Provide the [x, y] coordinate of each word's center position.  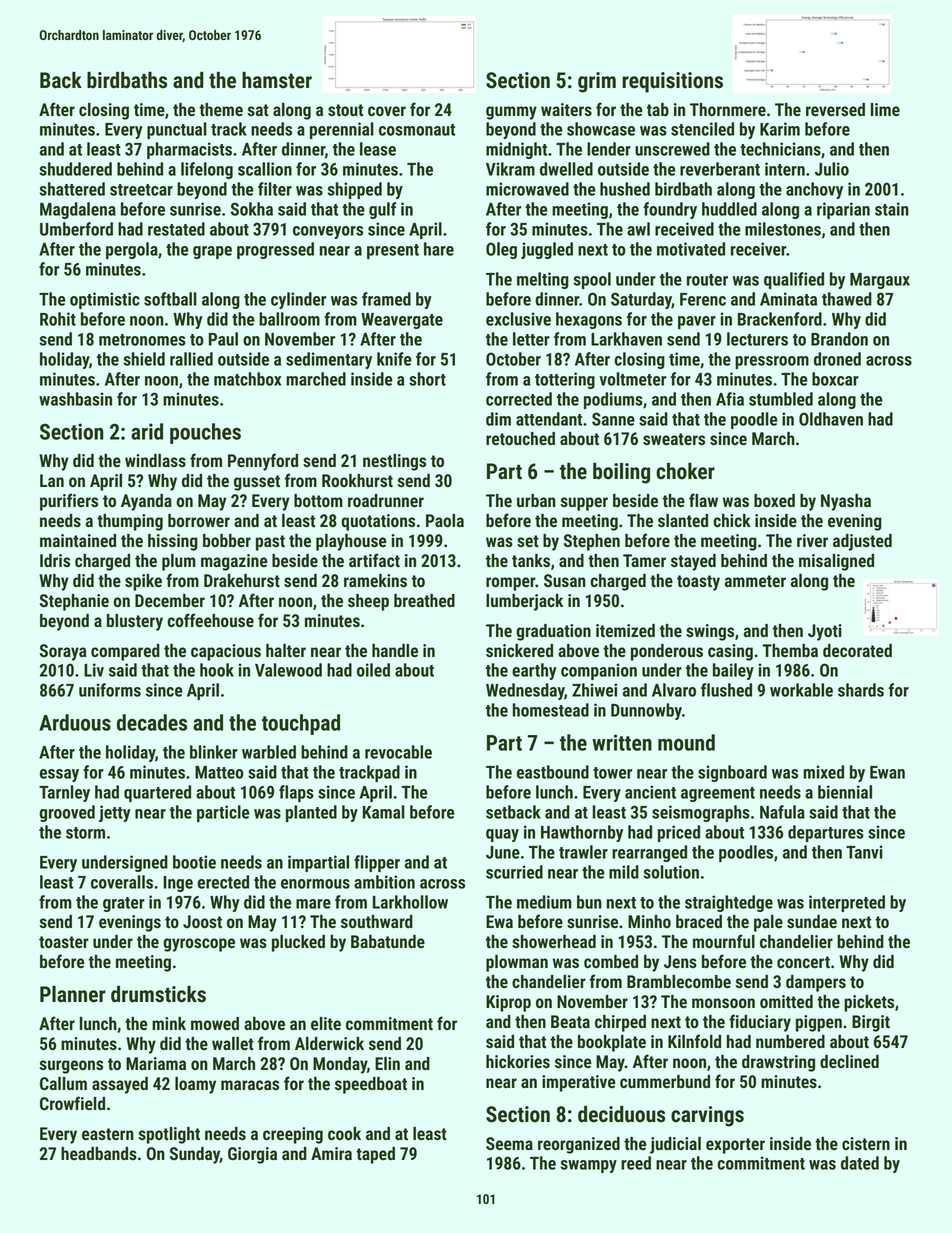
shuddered [76, 169]
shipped [355, 190]
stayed [693, 562]
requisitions [672, 82]
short [427, 379]
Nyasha [846, 502]
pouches [205, 433]
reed [636, 1163]
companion [599, 671]
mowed [215, 1023]
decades [152, 722]
